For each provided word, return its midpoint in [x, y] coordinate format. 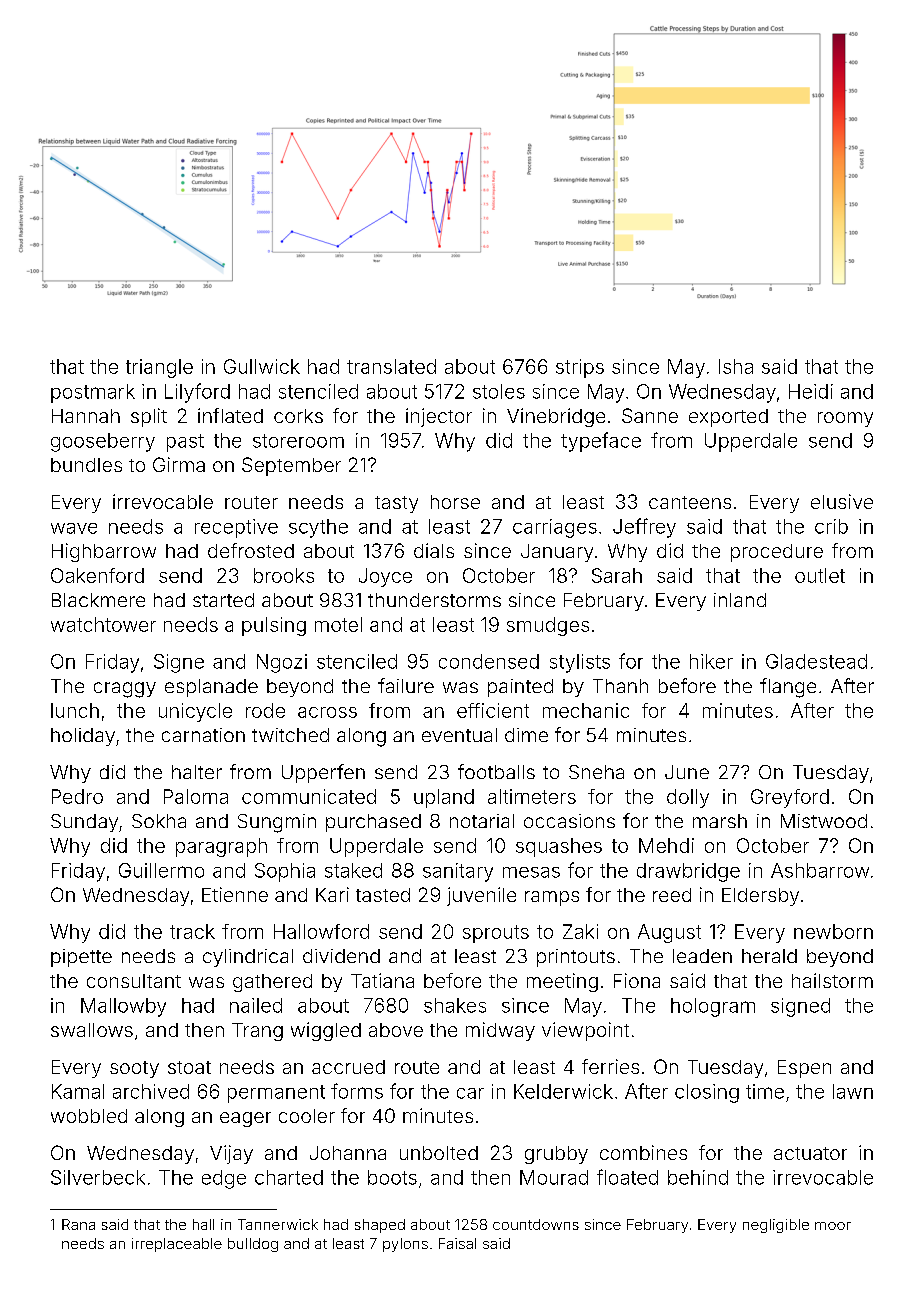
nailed [256, 1005]
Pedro [77, 796]
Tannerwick [278, 1224]
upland [444, 798]
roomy [845, 419]
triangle [159, 368]
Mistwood [824, 821]
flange [788, 688]
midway [500, 1031]
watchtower [103, 624]
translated [391, 366]
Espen [804, 1069]
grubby [556, 1155]
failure [406, 685]
